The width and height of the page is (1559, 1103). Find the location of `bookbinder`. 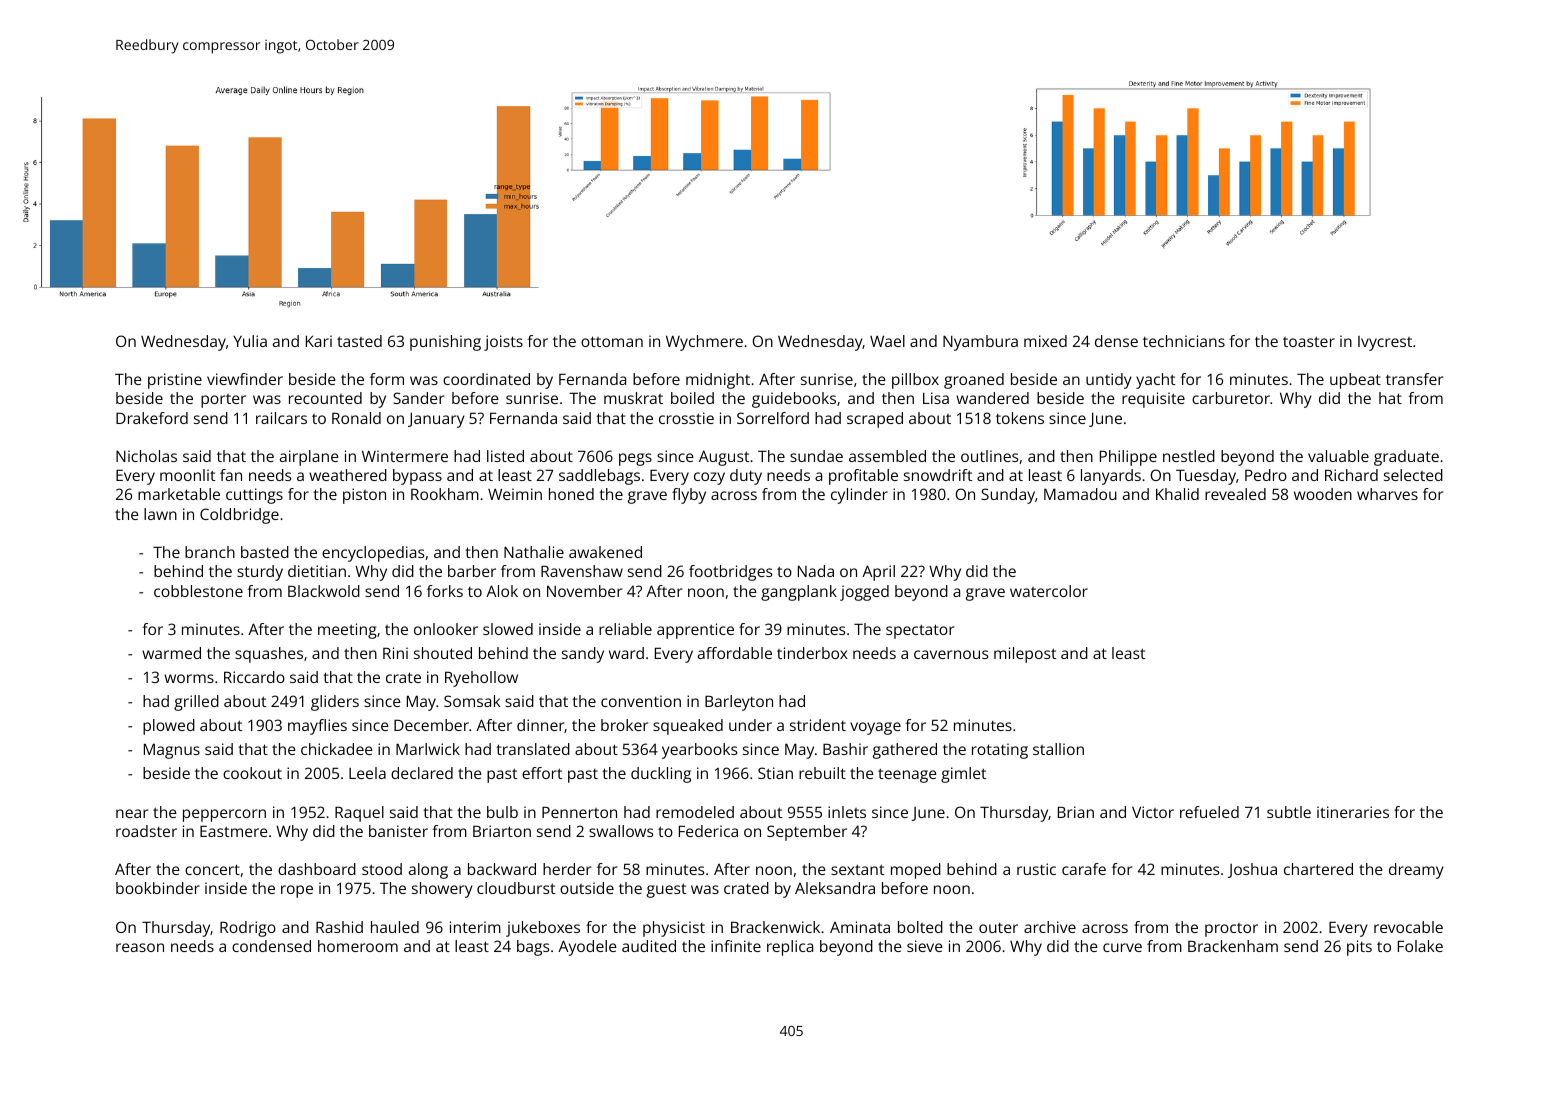

bookbinder is located at coordinates (158, 888).
